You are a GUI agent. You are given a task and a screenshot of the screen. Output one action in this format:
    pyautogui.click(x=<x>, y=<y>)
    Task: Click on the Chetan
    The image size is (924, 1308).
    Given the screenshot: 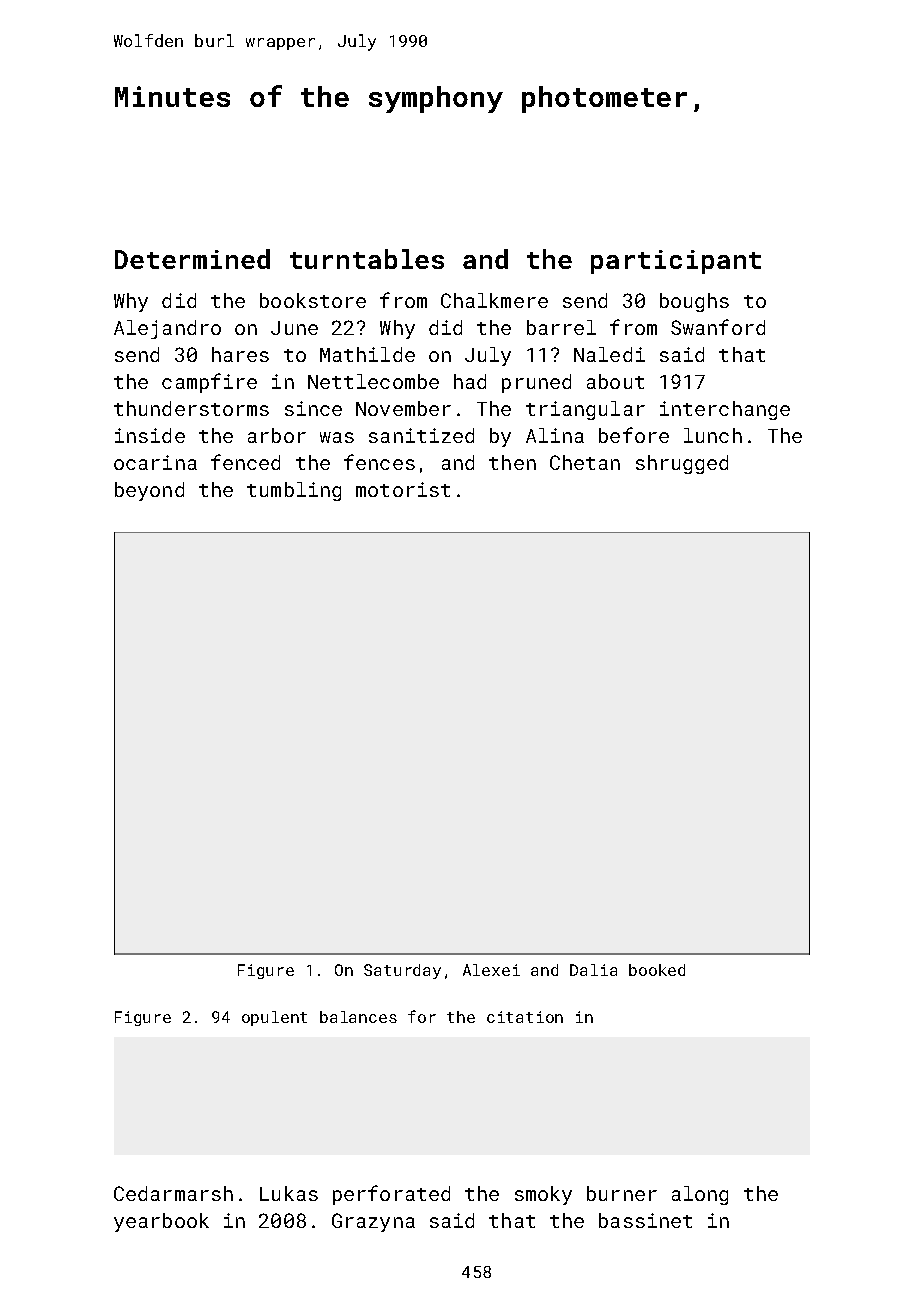 What is the action you would take?
    pyautogui.click(x=585, y=462)
